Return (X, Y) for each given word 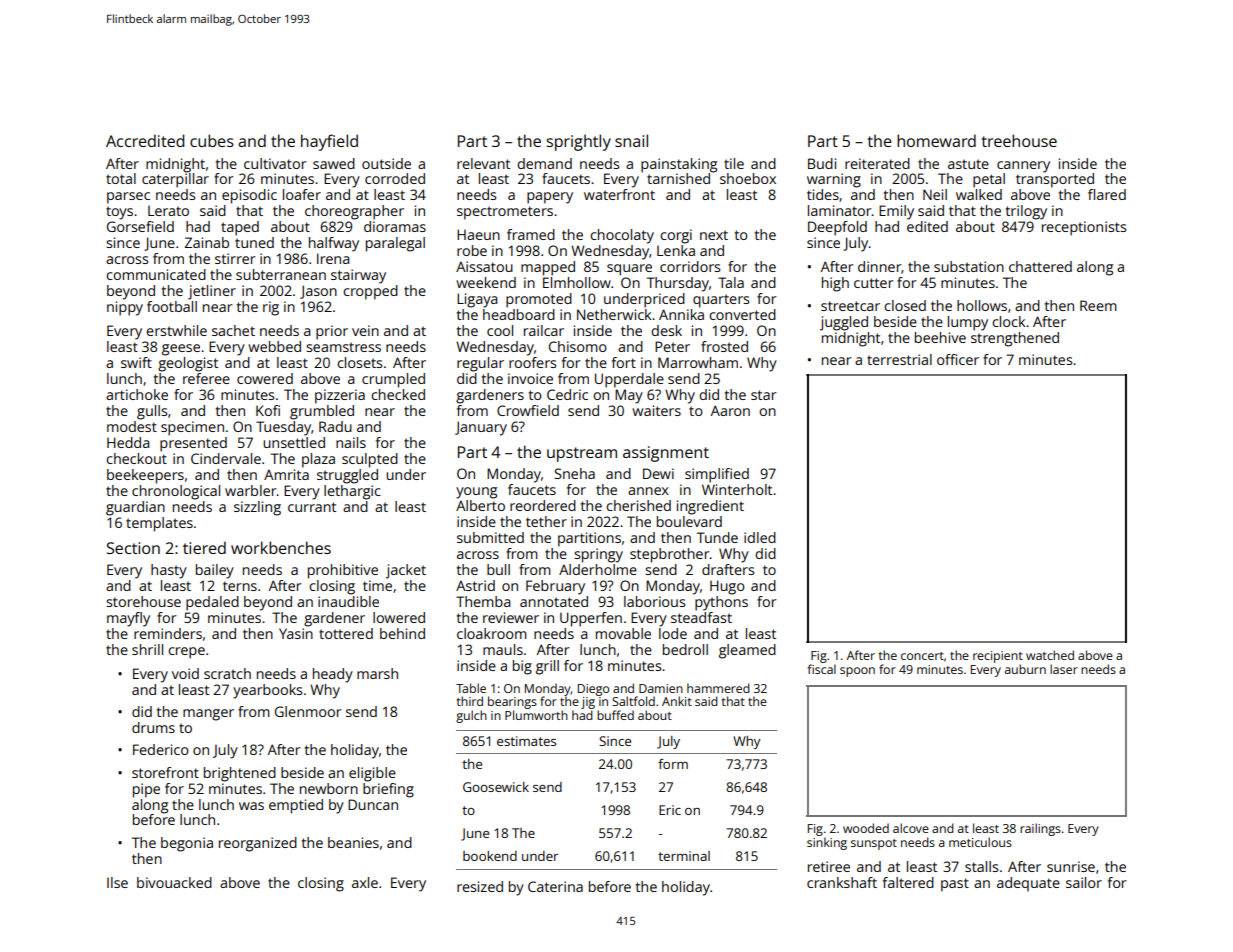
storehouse (143, 601)
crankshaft (842, 882)
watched (1050, 655)
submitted (490, 537)
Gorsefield (140, 226)
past (955, 885)
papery (550, 198)
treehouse (1019, 140)
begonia (187, 844)
